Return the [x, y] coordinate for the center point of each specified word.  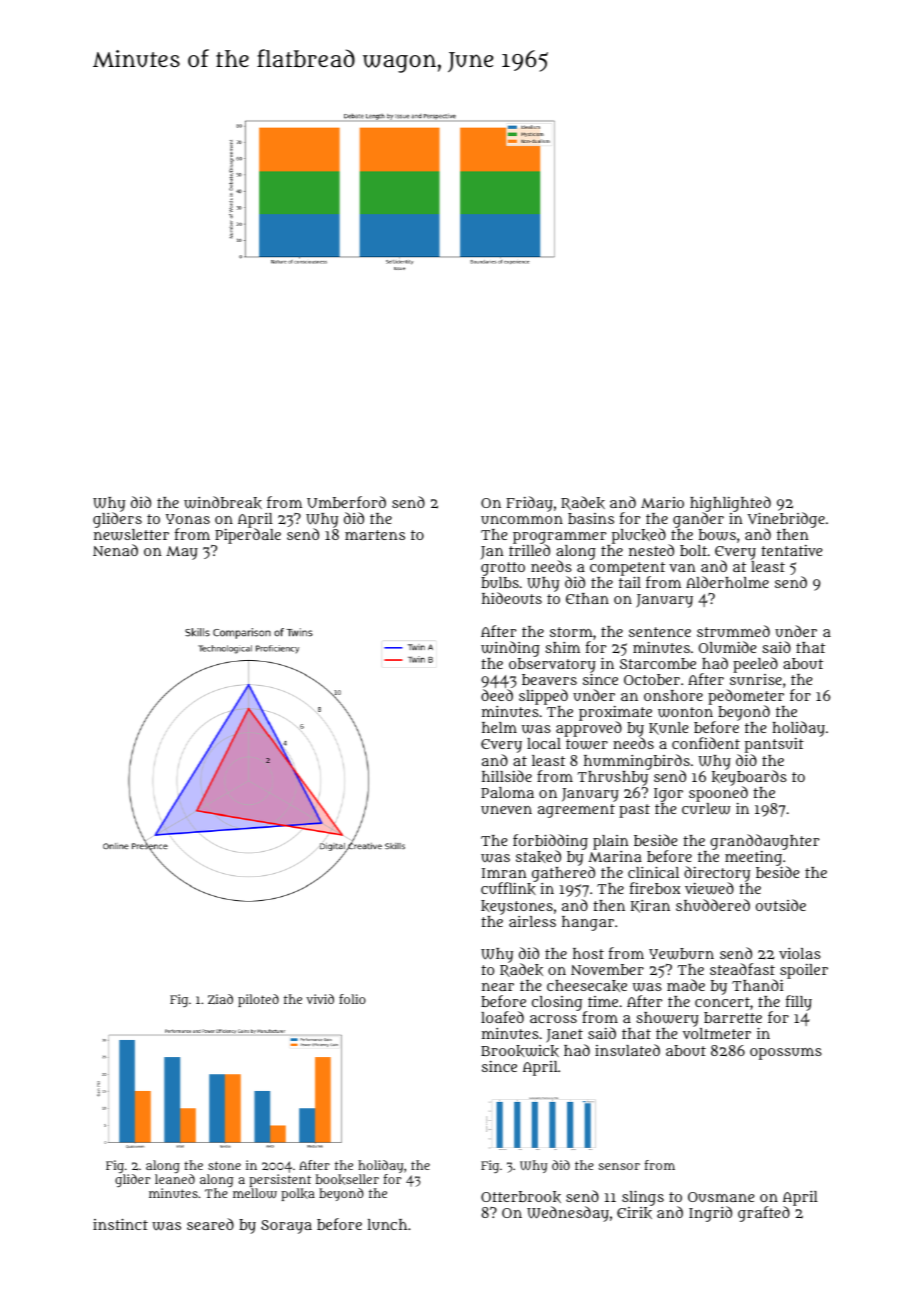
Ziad [220, 999]
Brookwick [520, 1051]
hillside [507, 776]
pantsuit [774, 745]
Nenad [115, 550]
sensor [619, 1166]
